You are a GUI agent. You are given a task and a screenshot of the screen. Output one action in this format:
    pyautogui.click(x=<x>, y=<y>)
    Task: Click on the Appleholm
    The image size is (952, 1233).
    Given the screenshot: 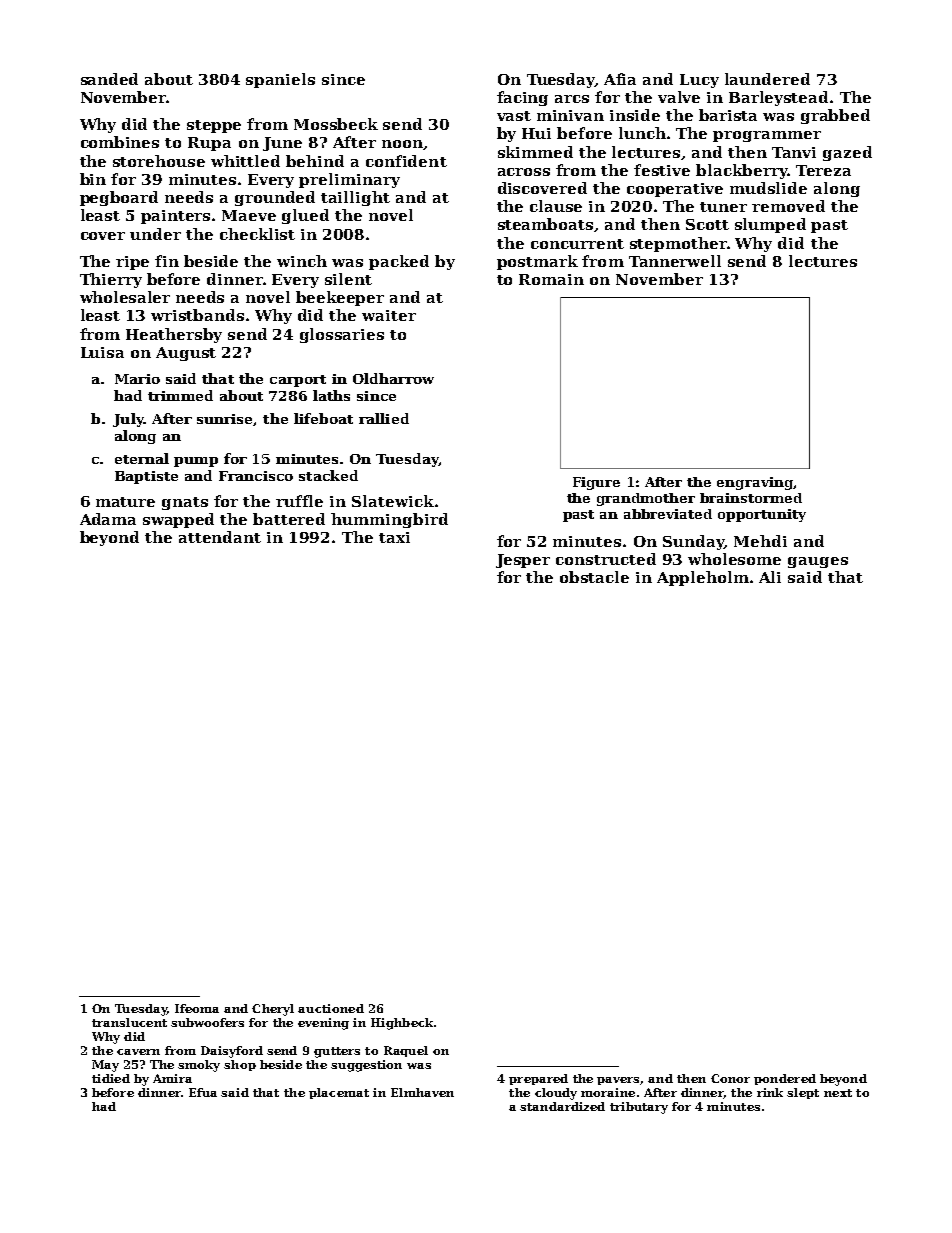 What is the action you would take?
    pyautogui.click(x=703, y=578)
